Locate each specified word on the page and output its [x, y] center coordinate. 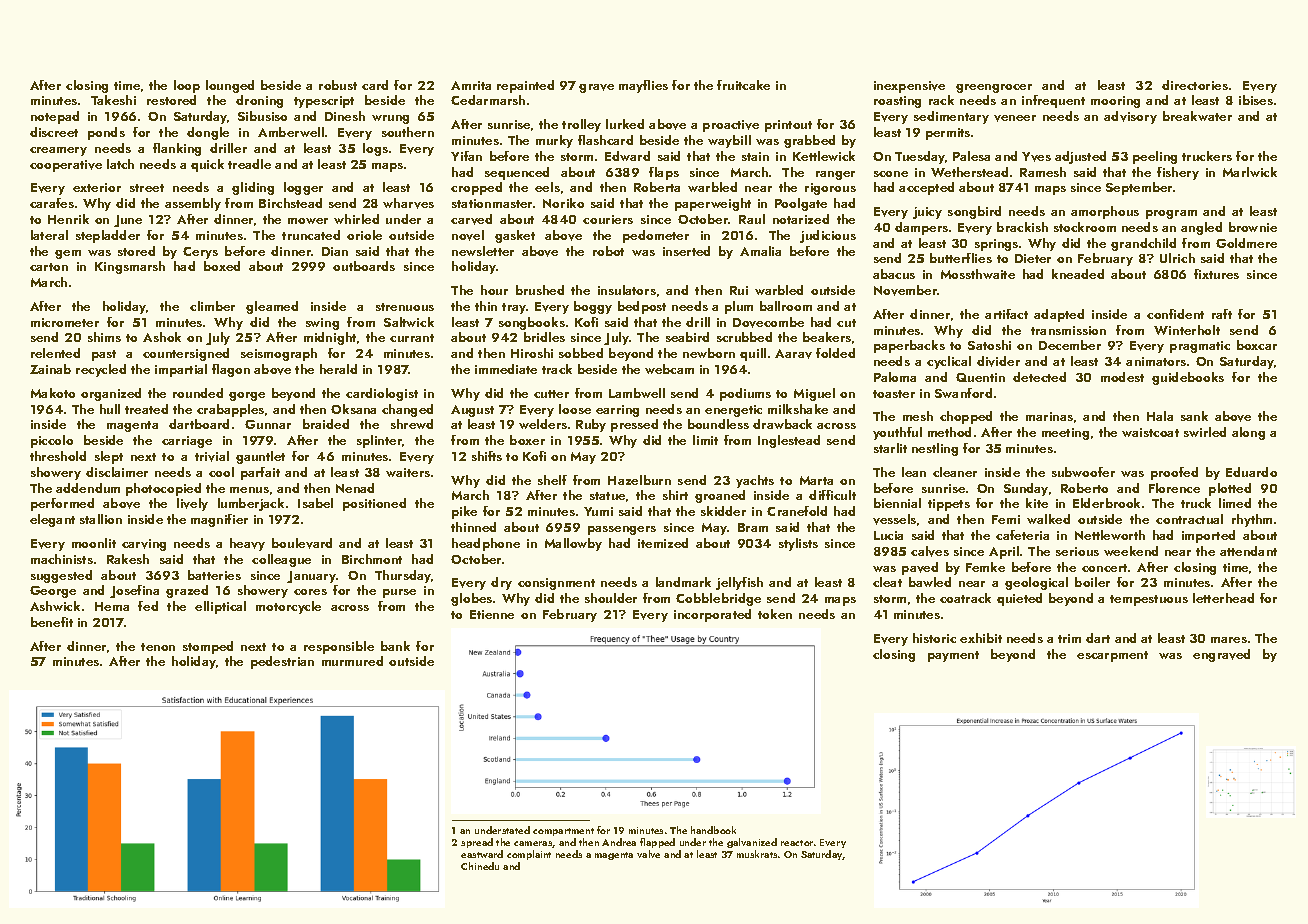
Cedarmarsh [488, 100]
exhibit [981, 638]
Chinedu [480, 866]
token [775, 614]
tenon [158, 647]
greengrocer [994, 88]
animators [1156, 361]
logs [375, 149]
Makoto [53, 393]
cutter [551, 394]
